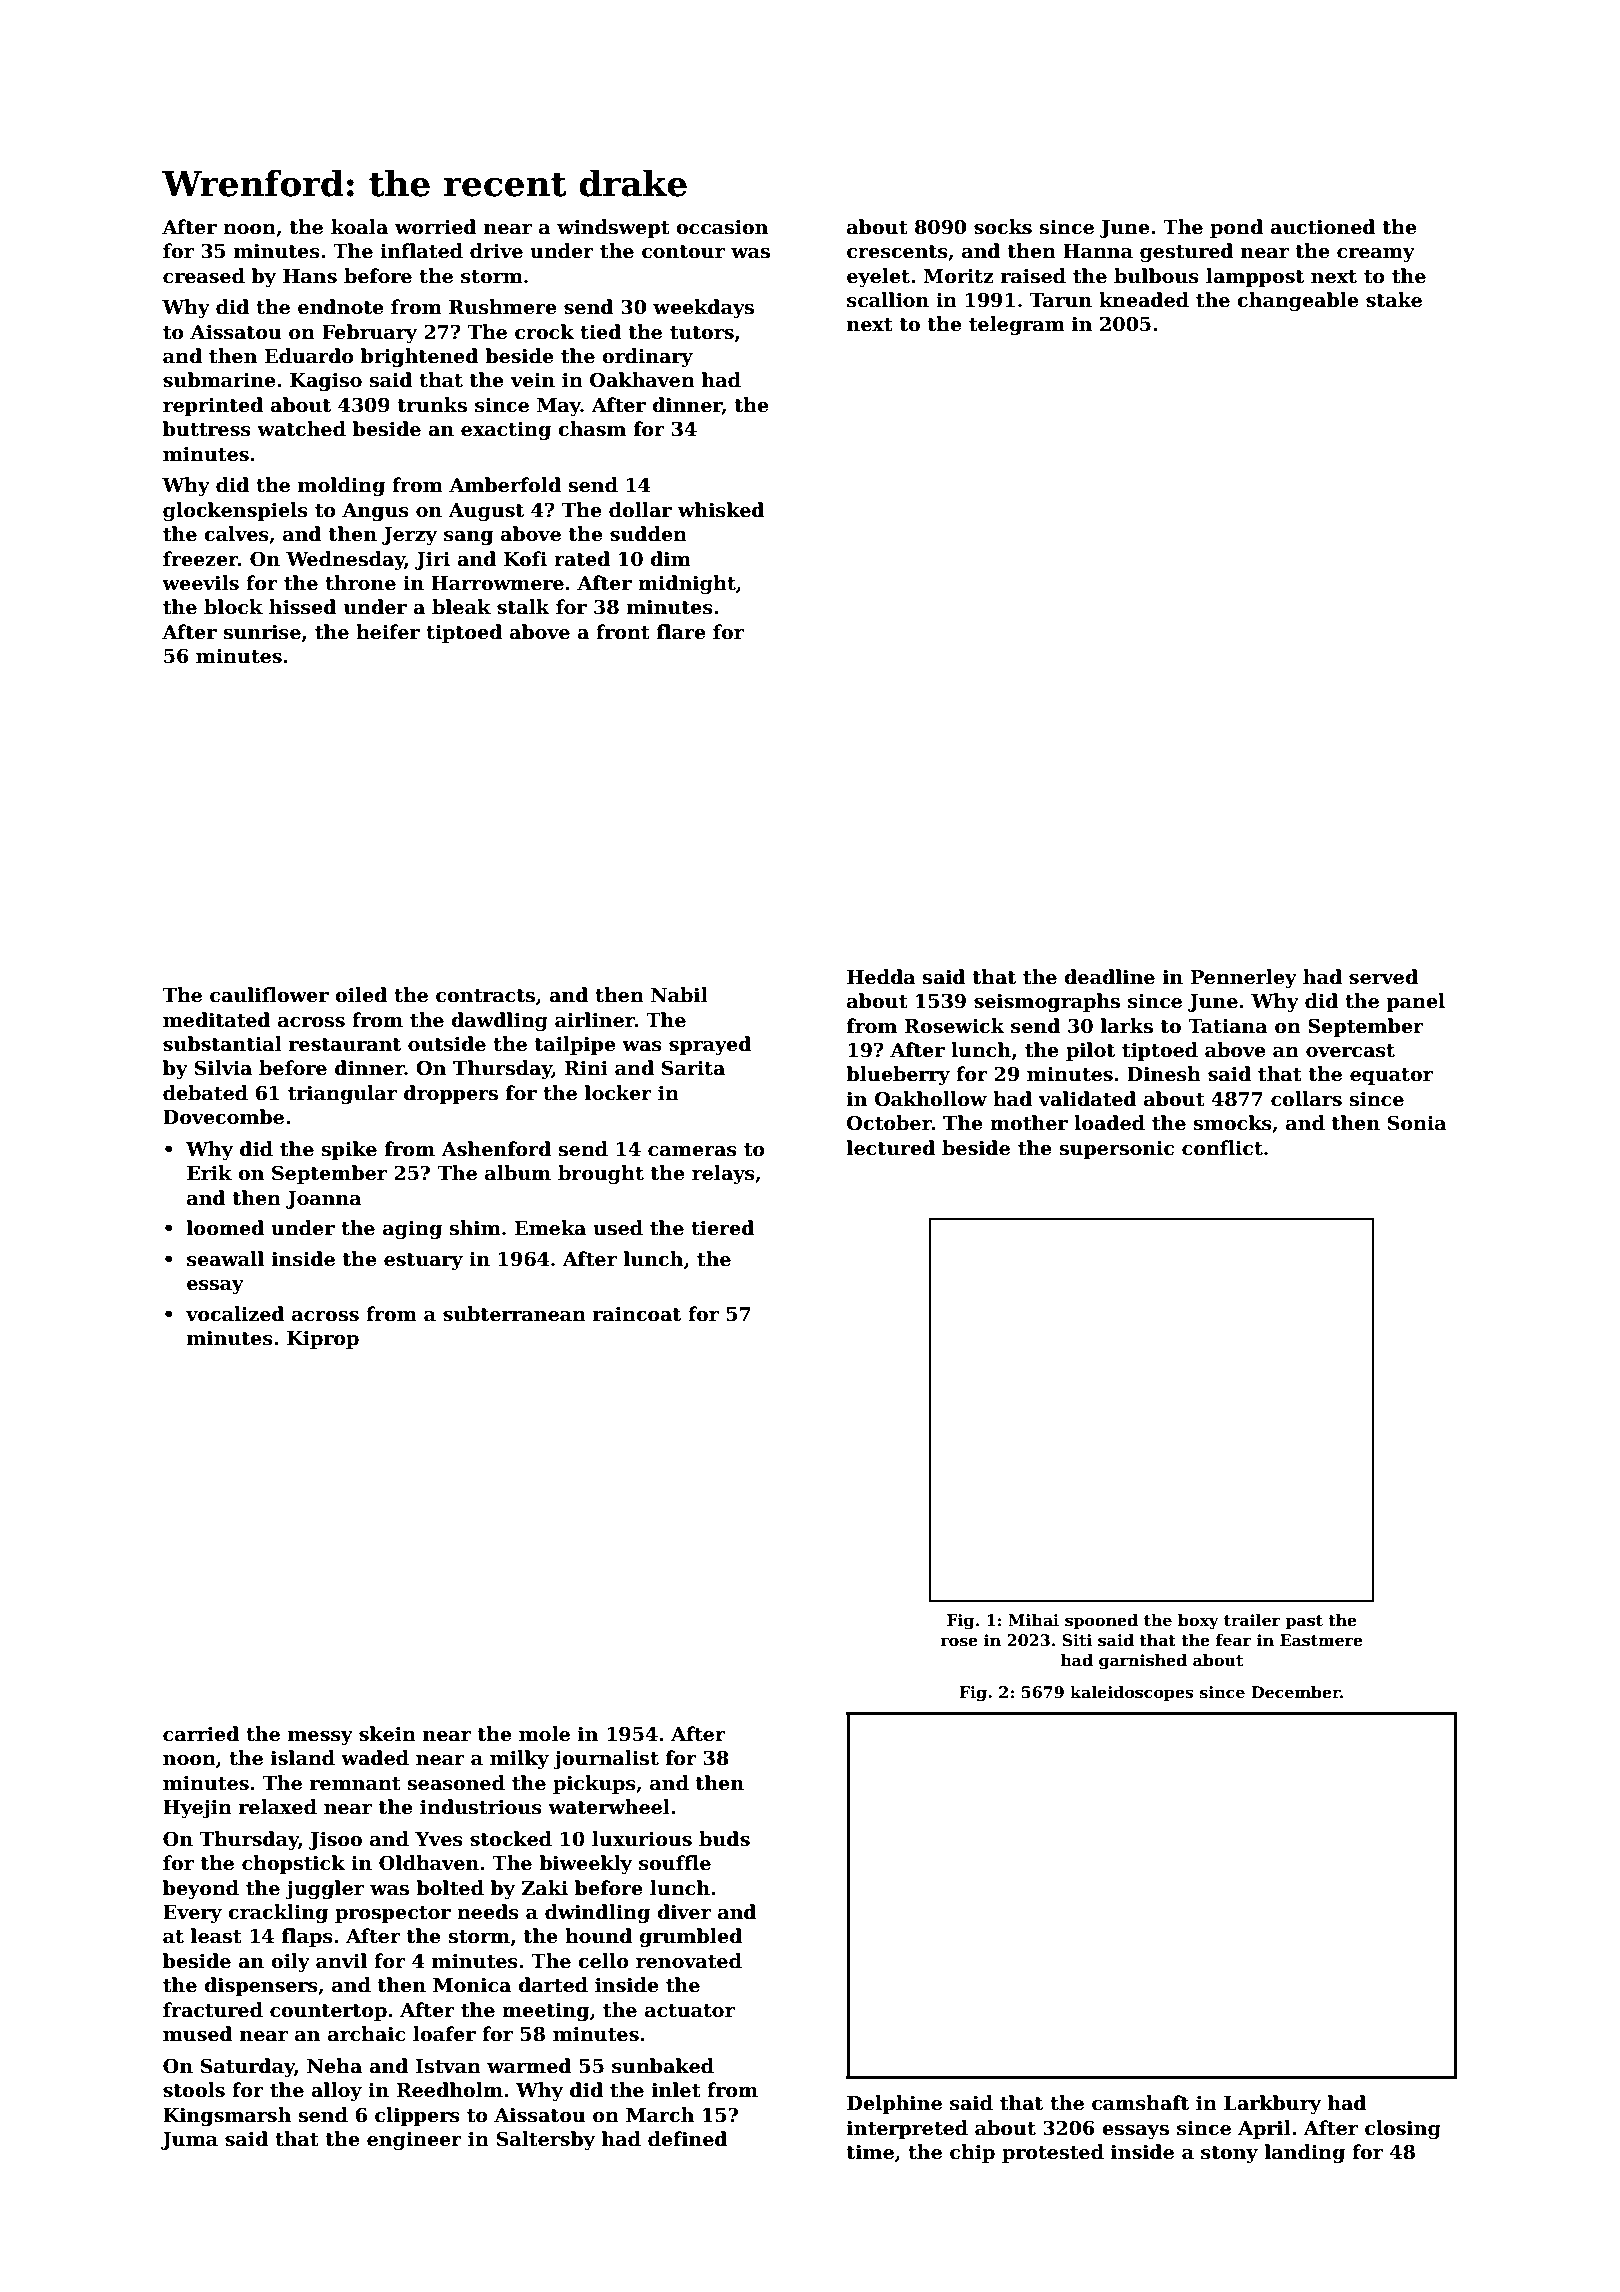 The width and height of the page is (1620, 2292). What do you see at coordinates (722, 227) in the page?
I see `occasion` at bounding box center [722, 227].
